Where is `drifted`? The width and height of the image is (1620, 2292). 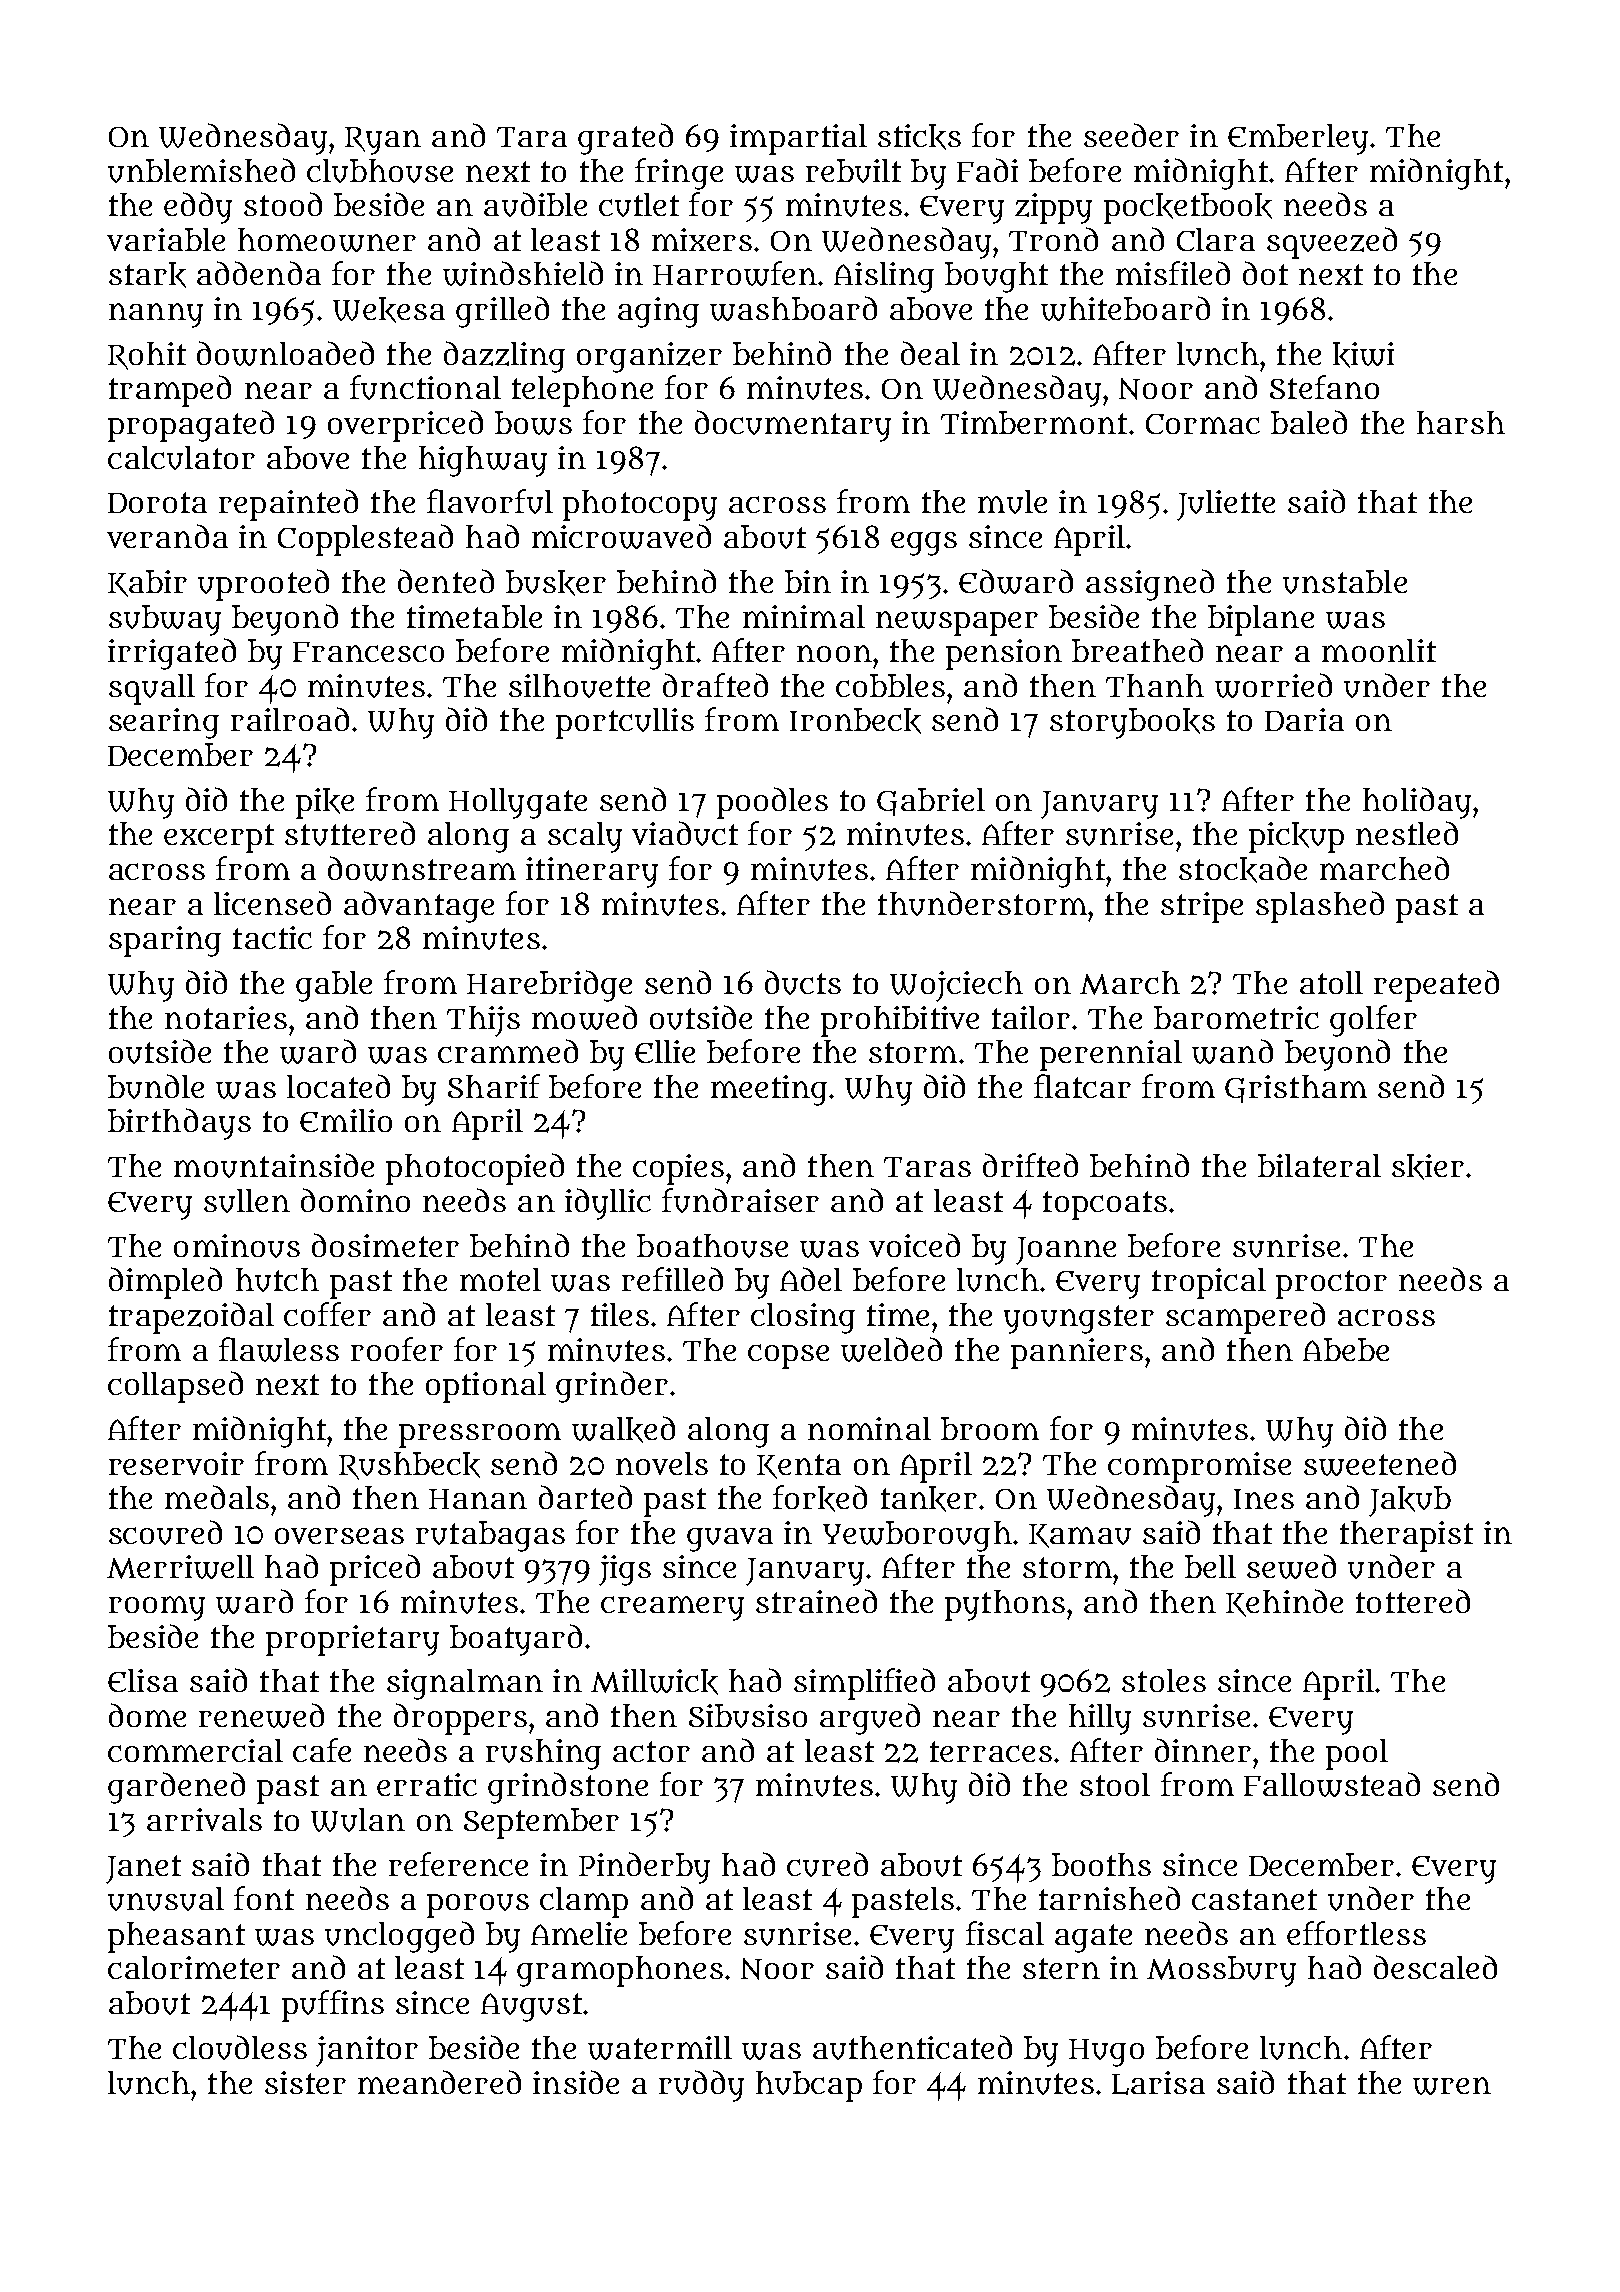
drifted is located at coordinates (1030, 1165).
